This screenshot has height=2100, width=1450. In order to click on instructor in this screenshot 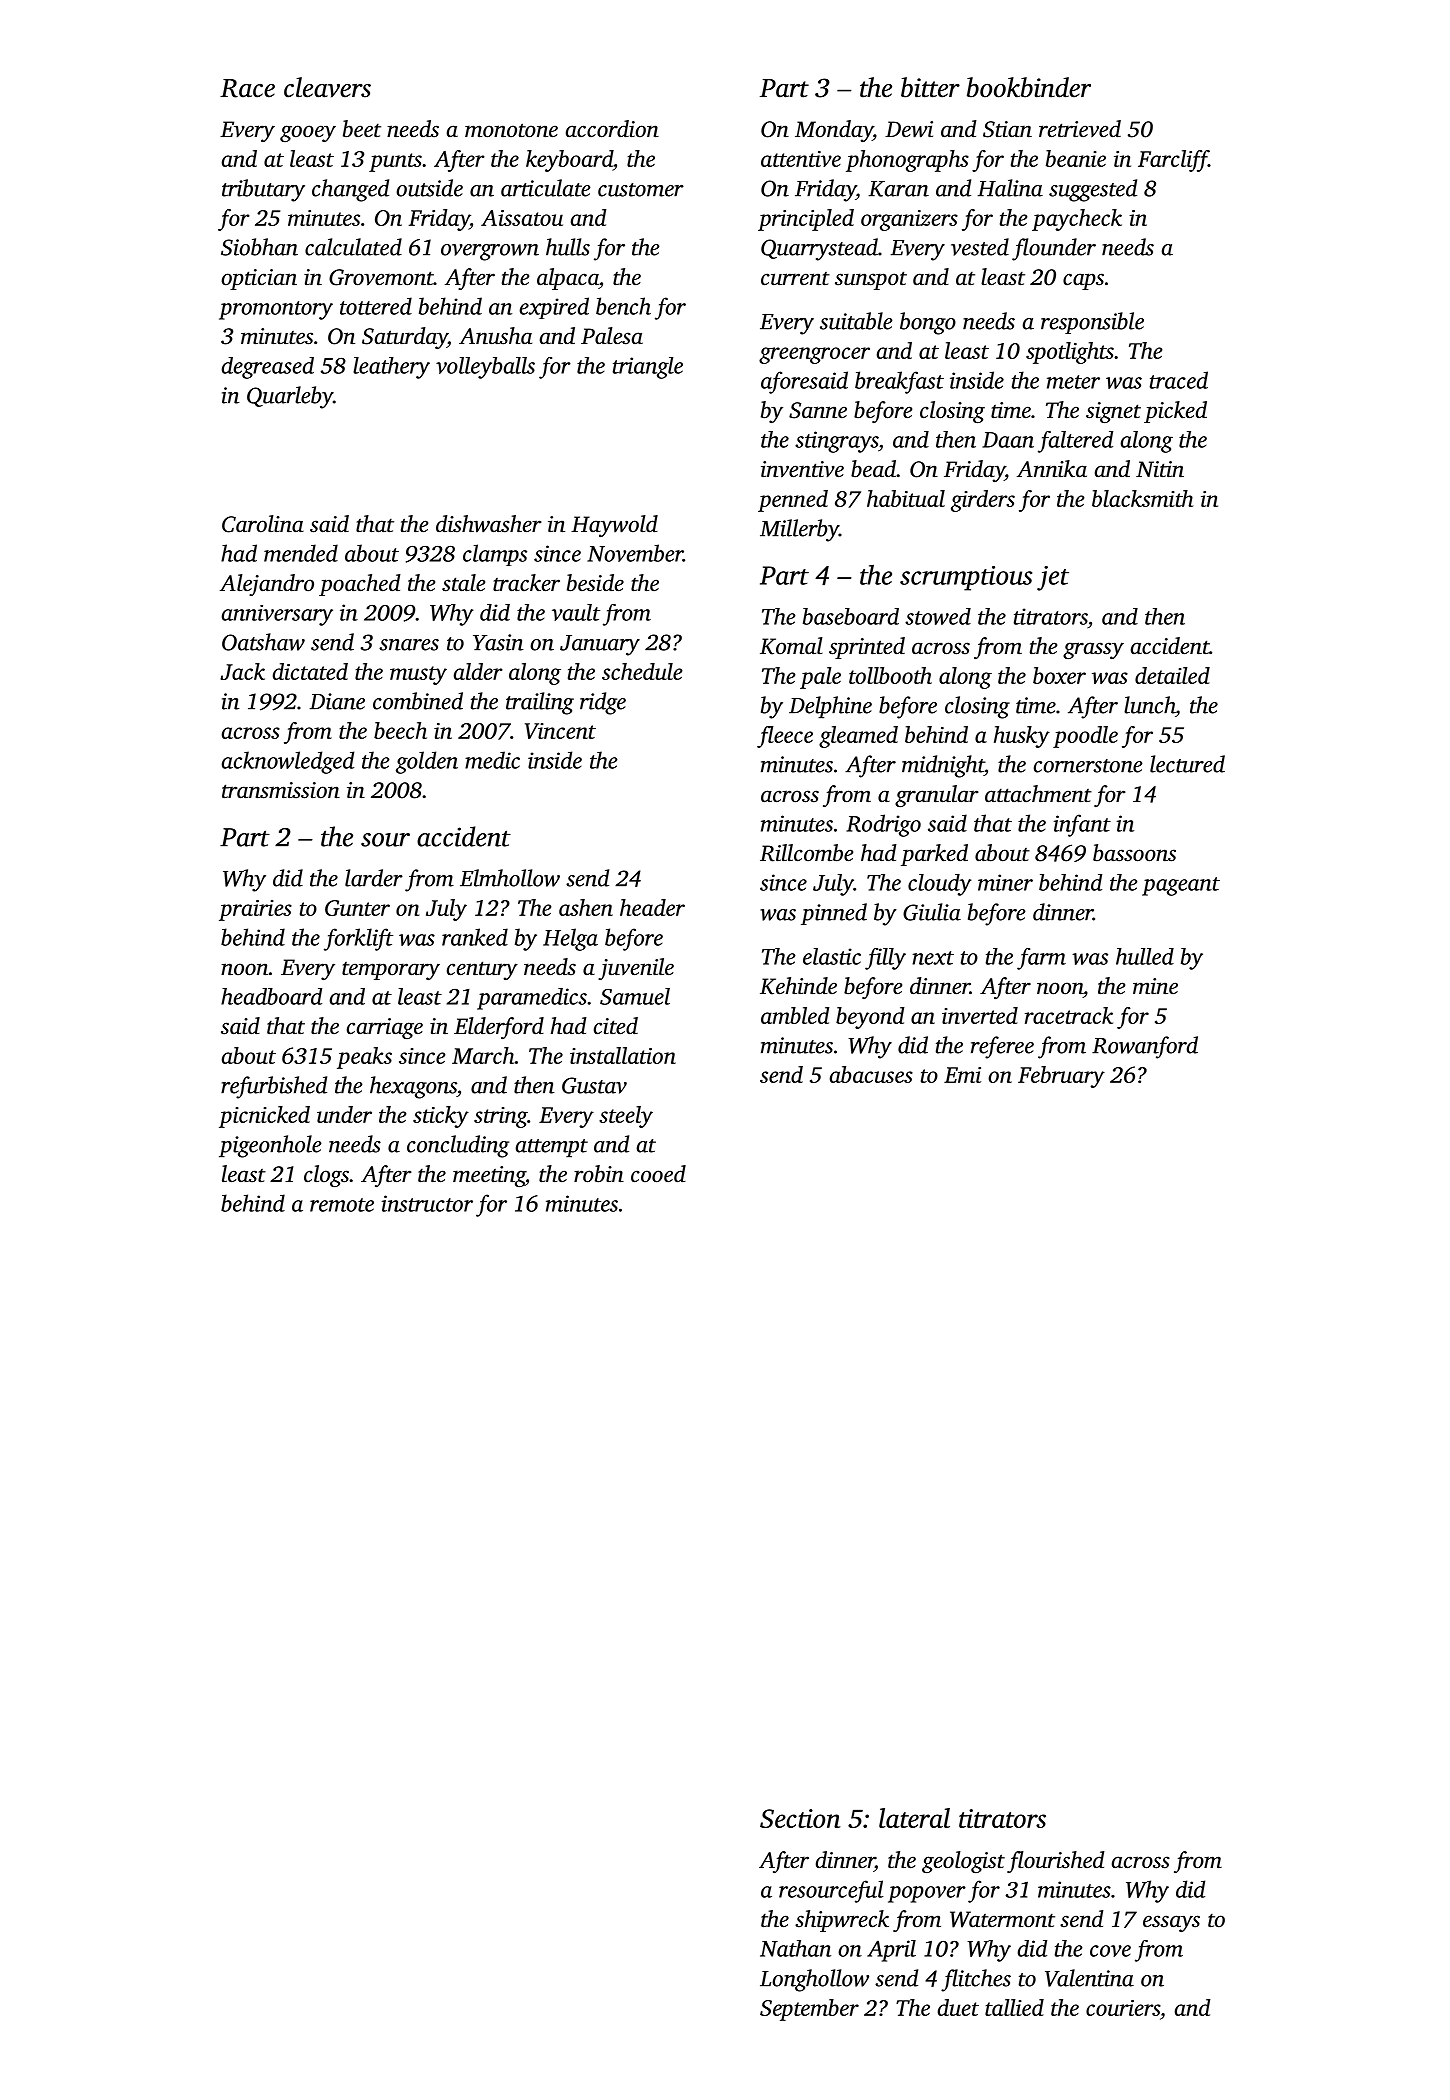, I will do `click(427, 1203)`.
